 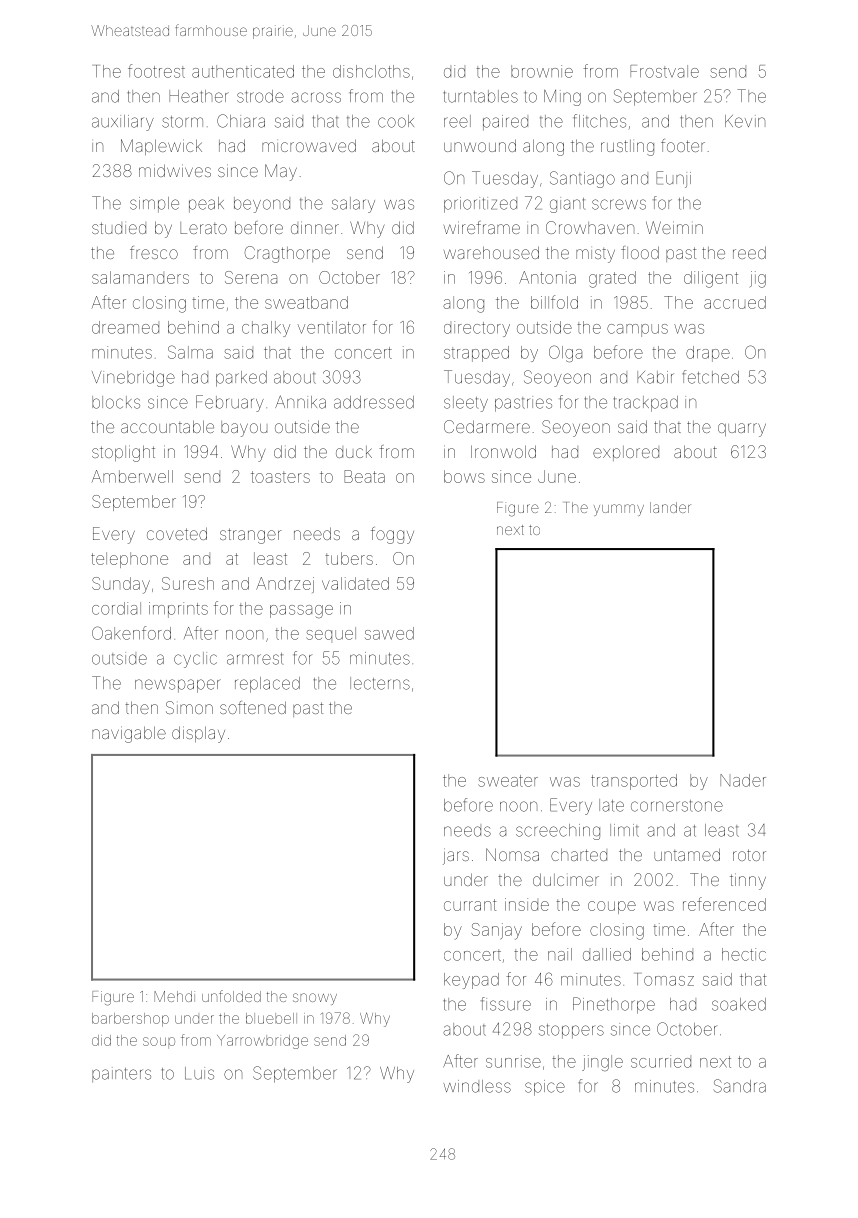 What do you see at coordinates (161, 147) in the image?
I see `Maplewick` at bounding box center [161, 147].
